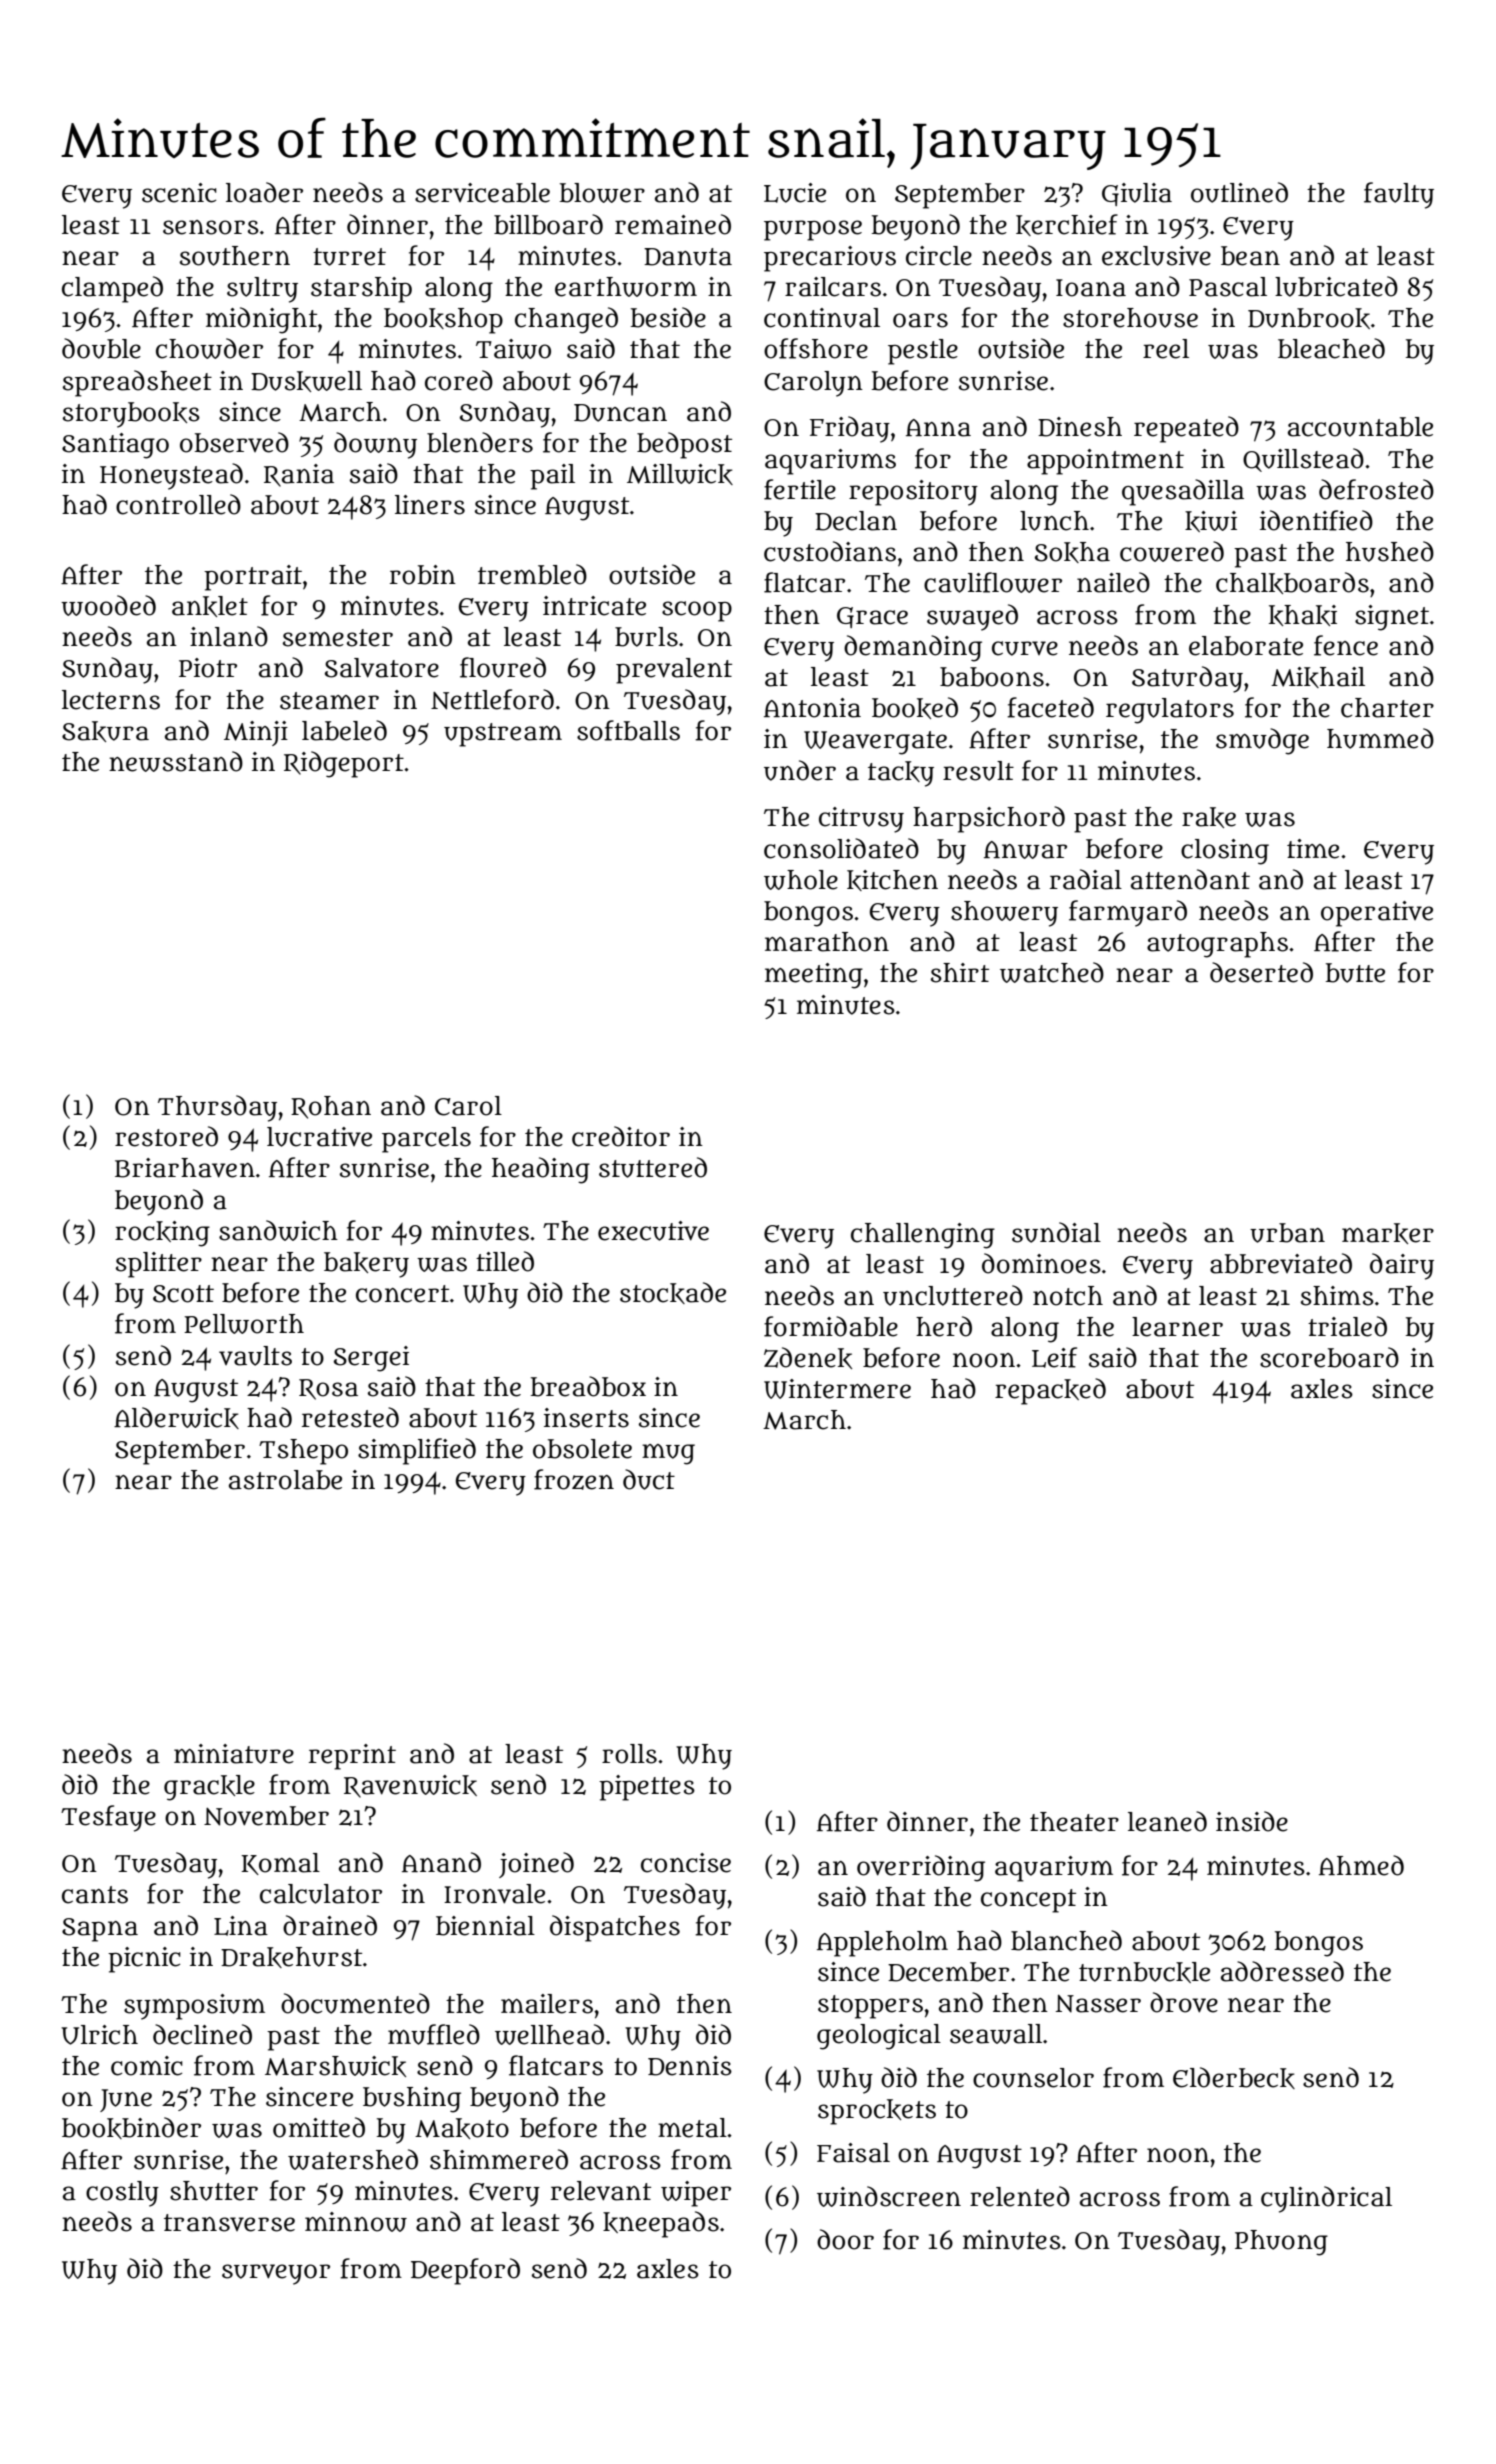  I want to click on Komal, so click(280, 1864).
